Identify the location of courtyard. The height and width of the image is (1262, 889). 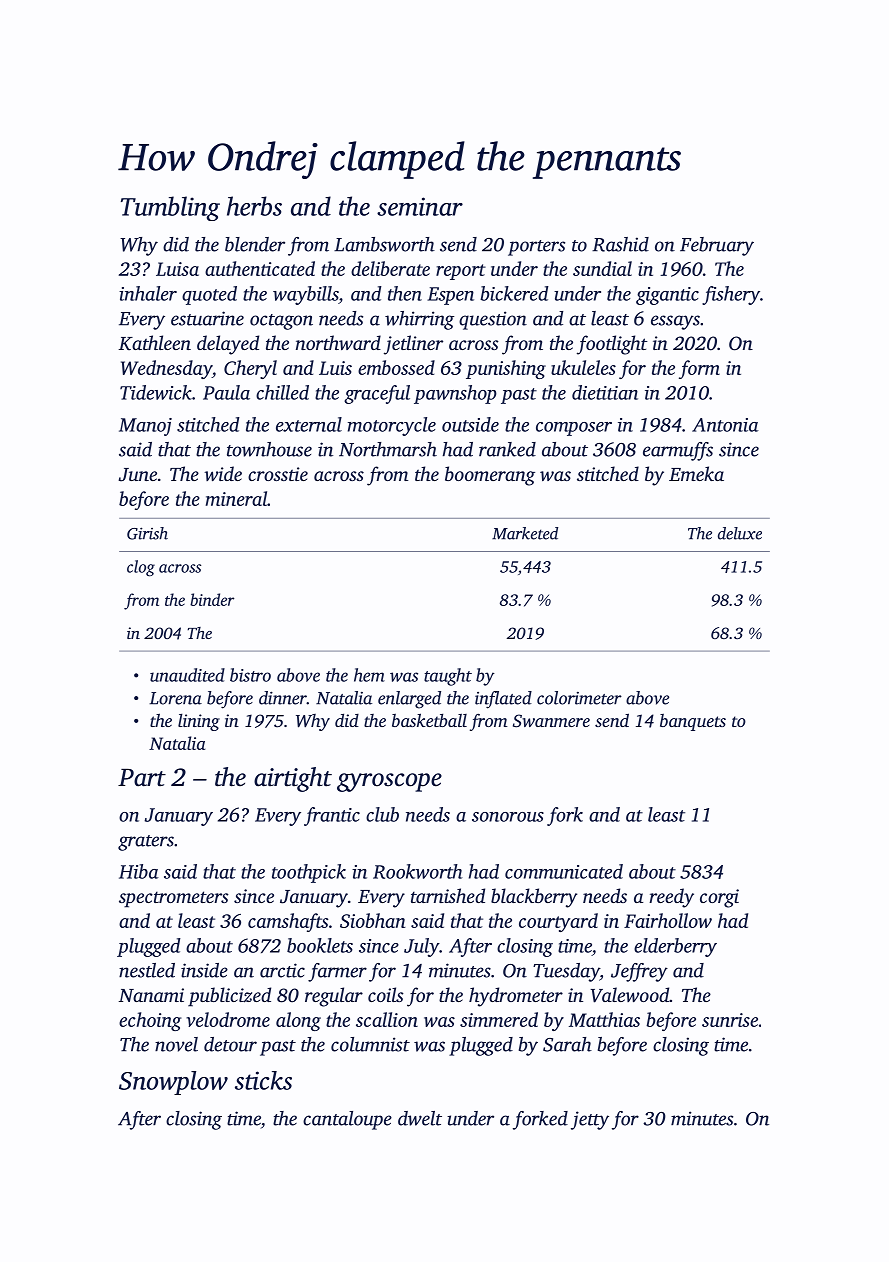
(558, 922).
